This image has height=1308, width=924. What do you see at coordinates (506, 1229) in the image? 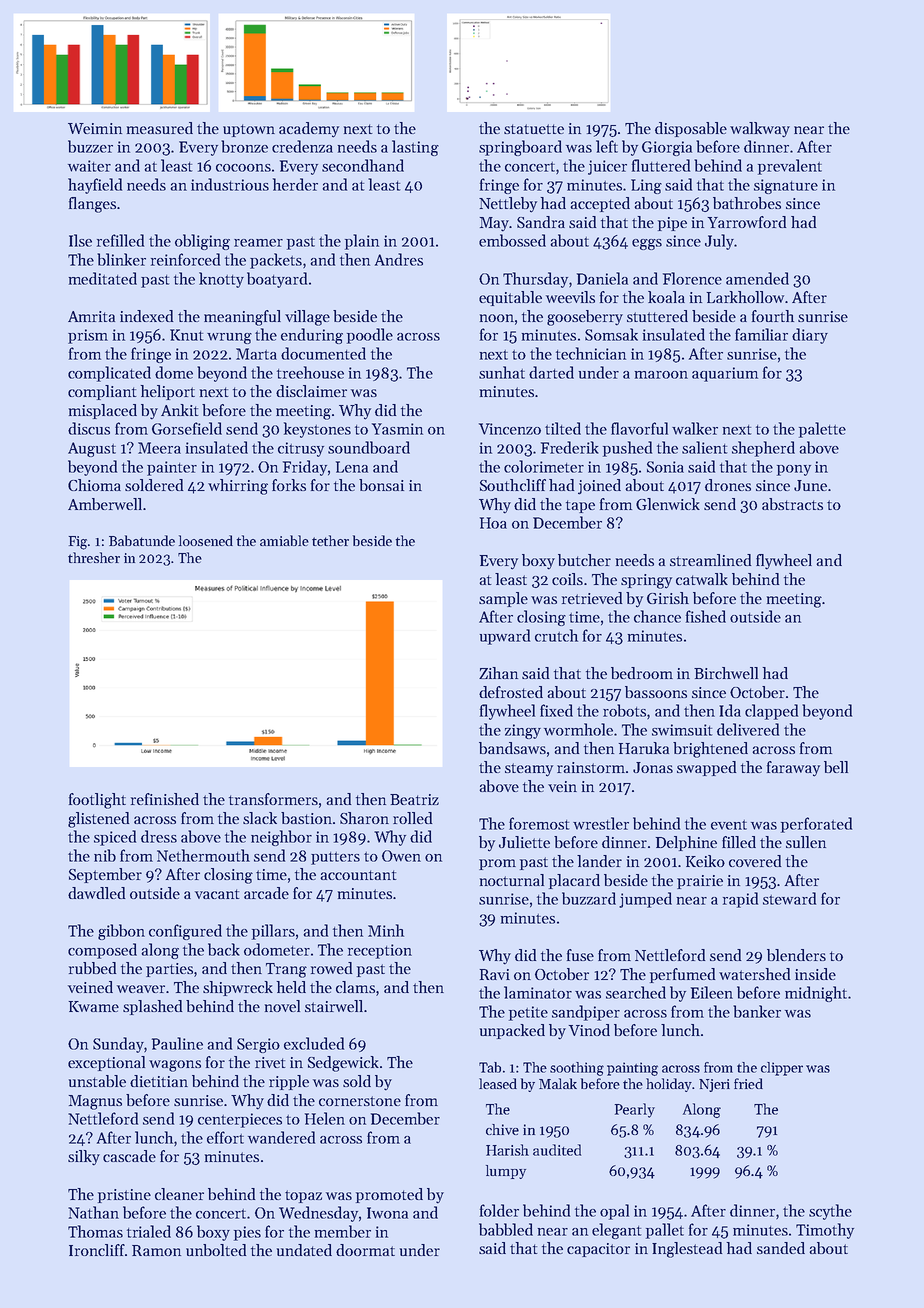
I see `babbled` at bounding box center [506, 1229].
